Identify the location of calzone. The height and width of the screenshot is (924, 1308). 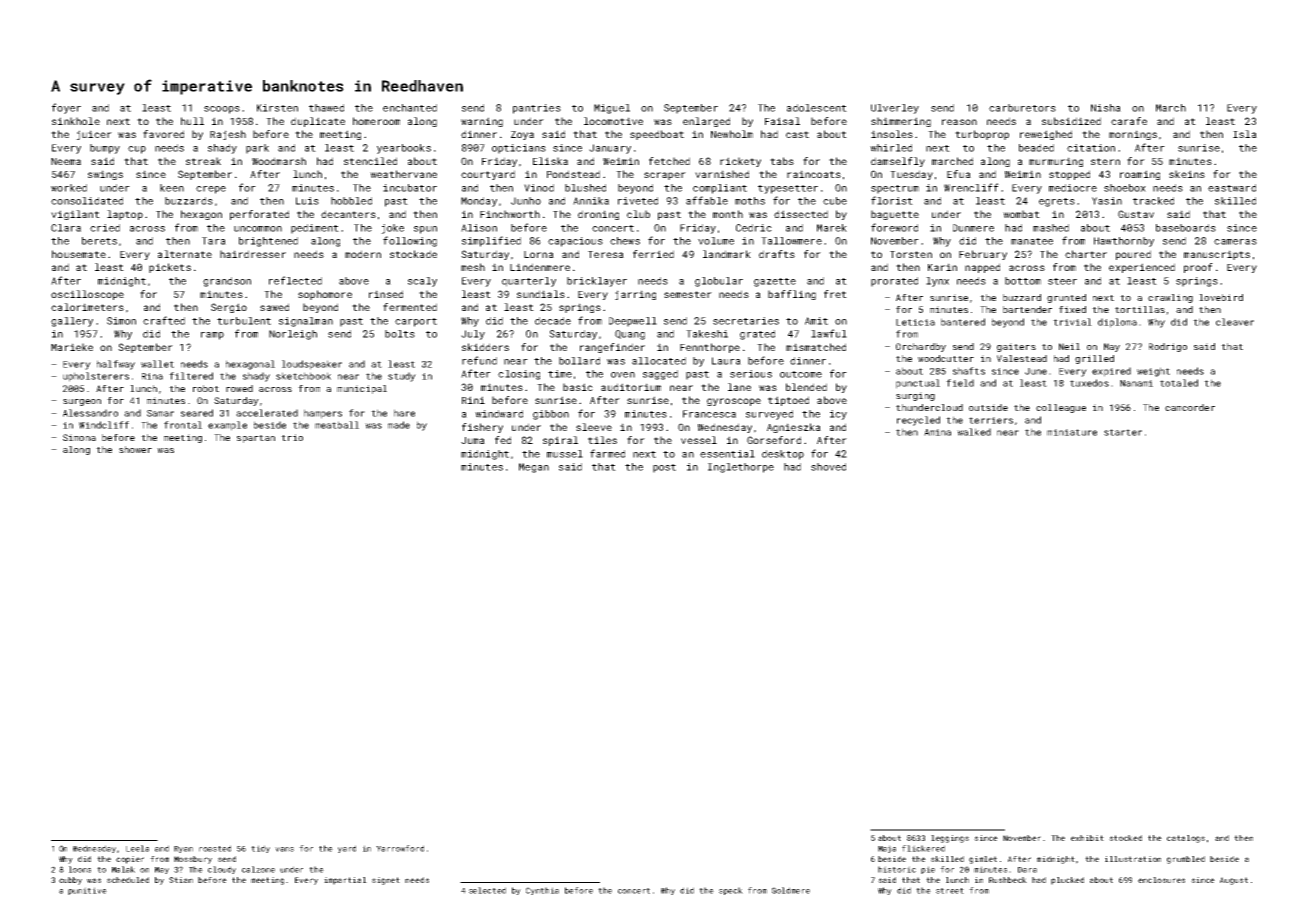
(258, 869).
